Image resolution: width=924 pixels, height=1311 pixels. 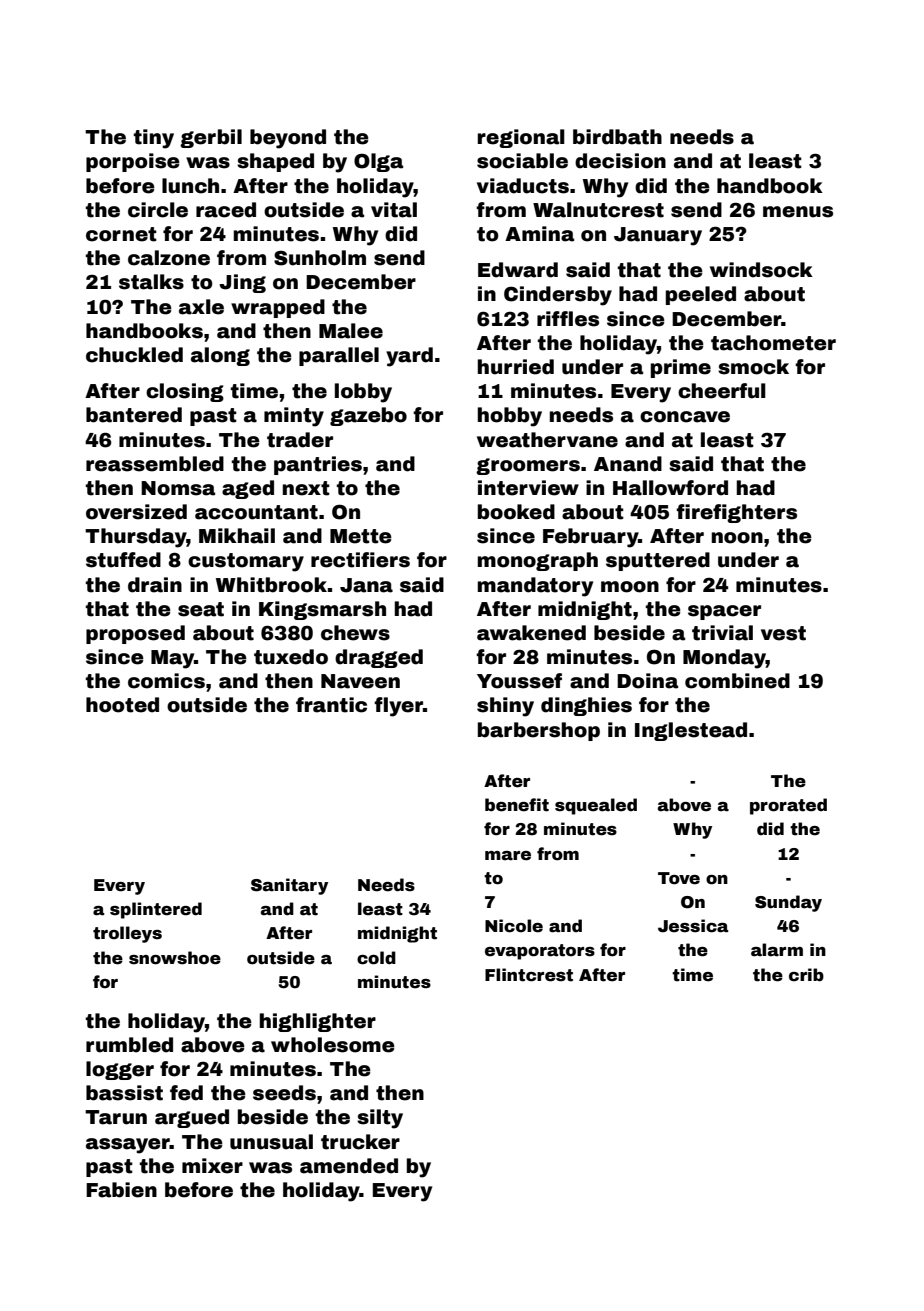 What do you see at coordinates (376, 958) in the page?
I see `cold` at bounding box center [376, 958].
